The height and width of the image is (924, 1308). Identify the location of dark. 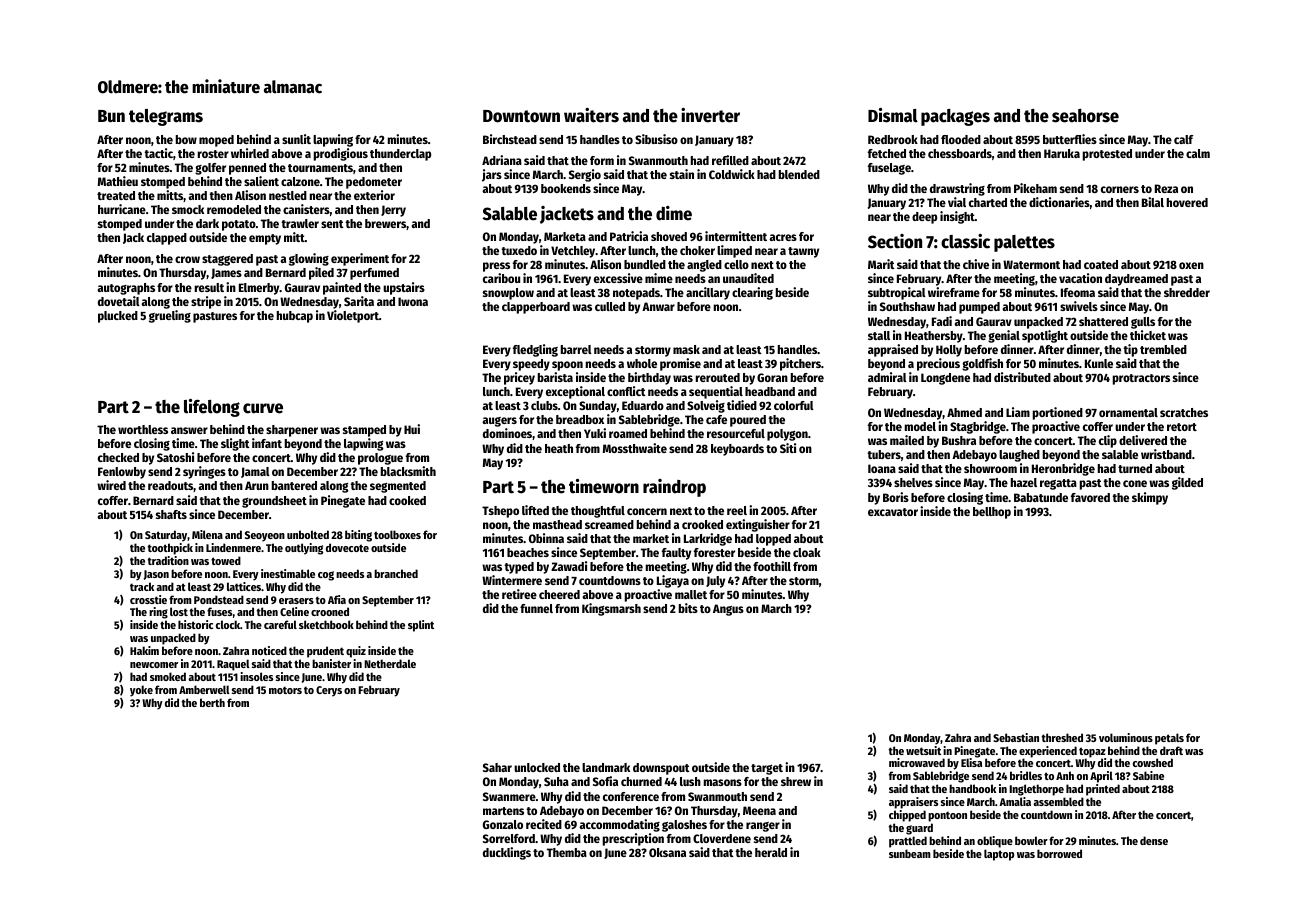
(207, 223).
